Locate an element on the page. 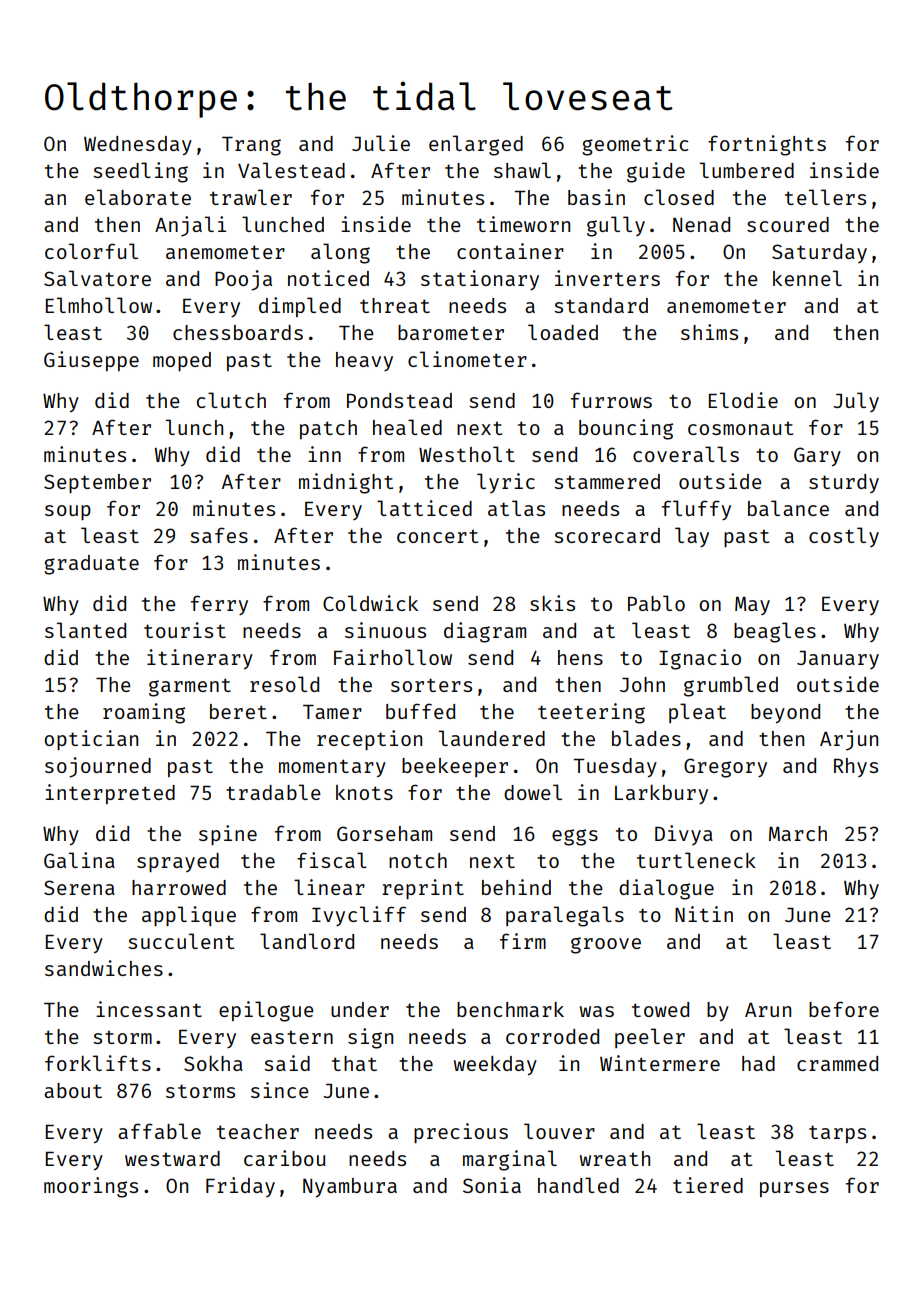 This document has width=924, height=1308. that is located at coordinates (354, 1063).
